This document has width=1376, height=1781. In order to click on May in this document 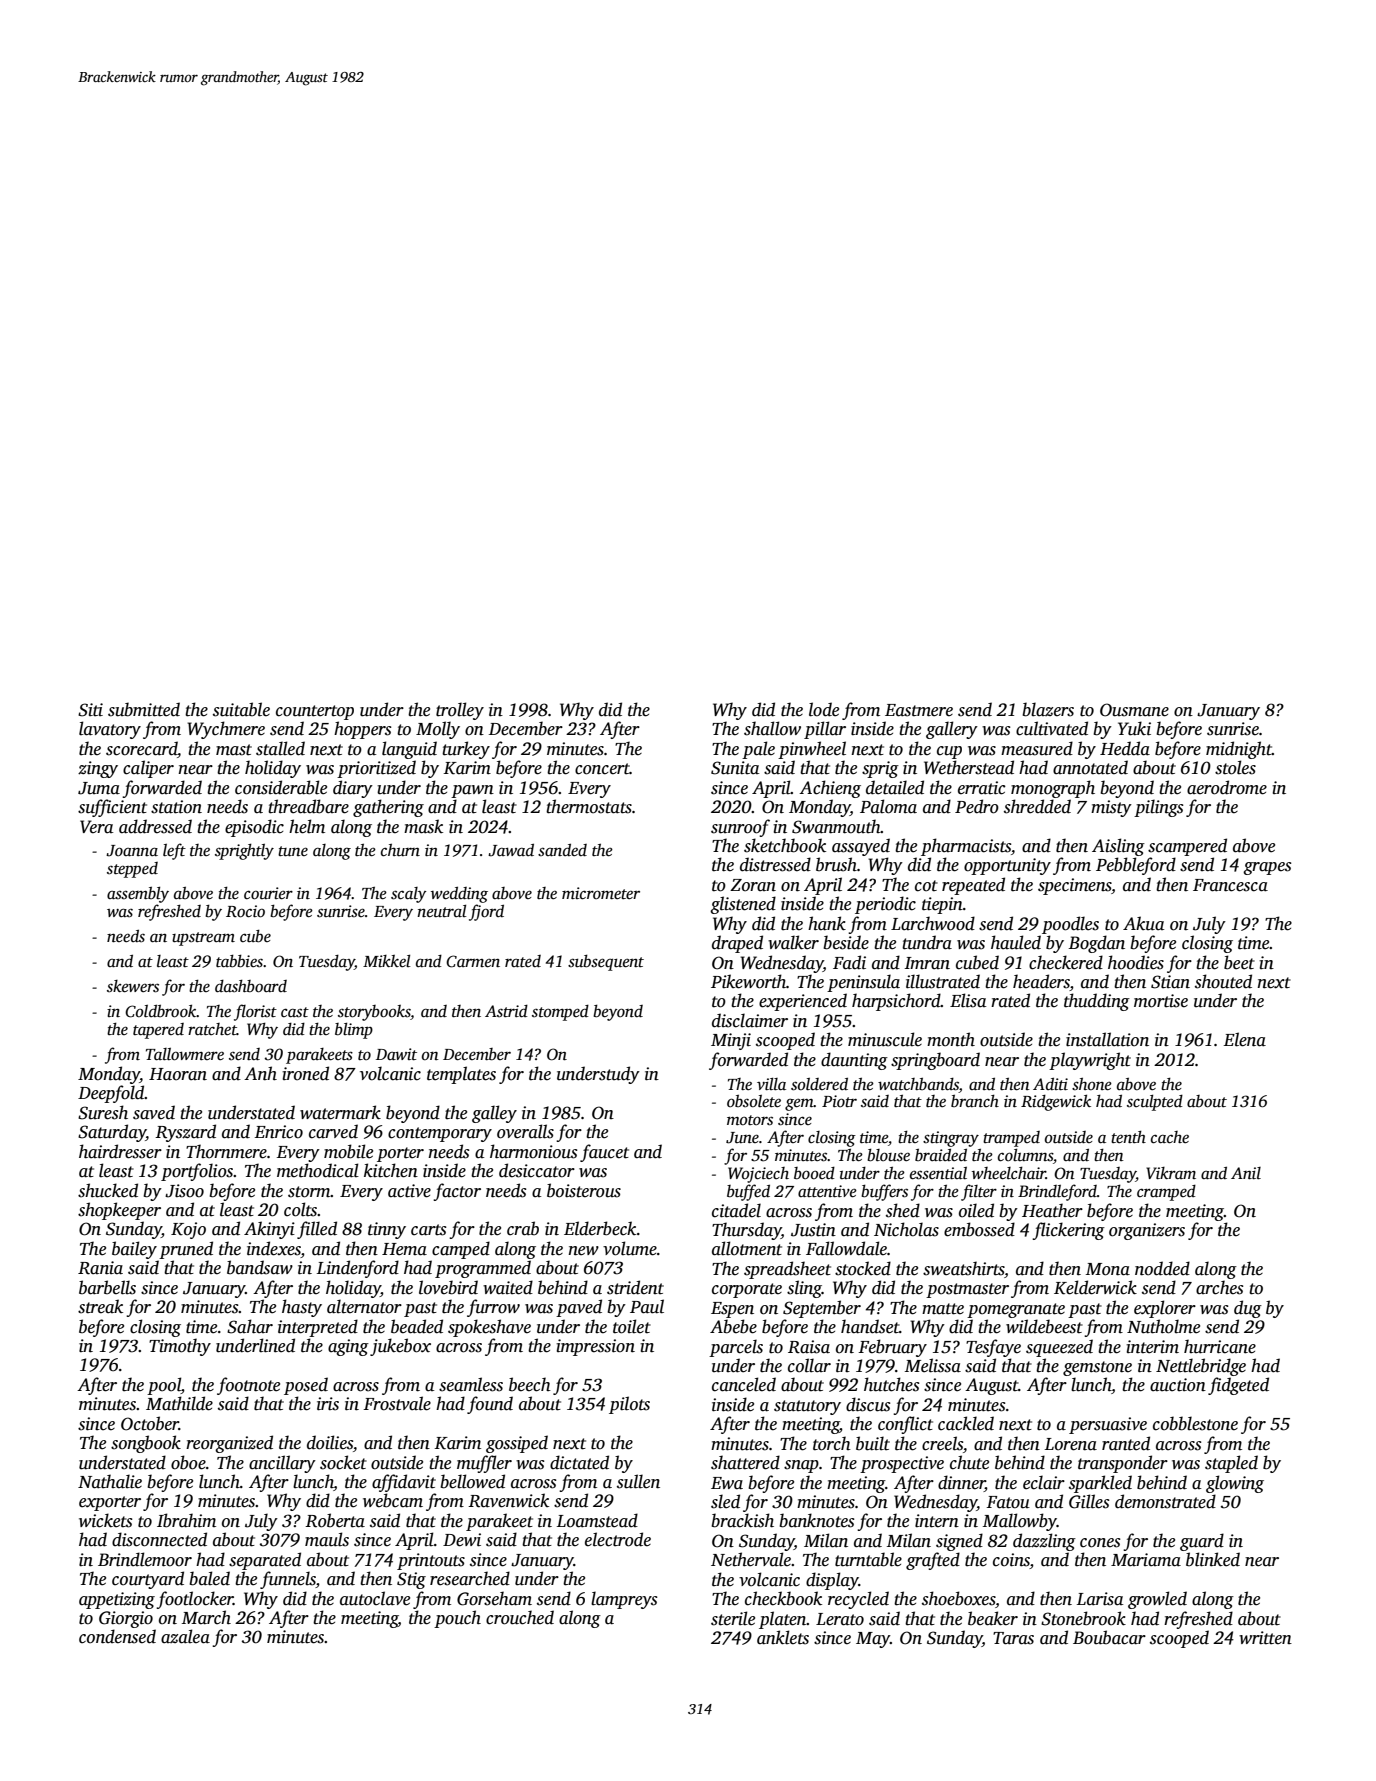, I will do `click(873, 1640)`.
